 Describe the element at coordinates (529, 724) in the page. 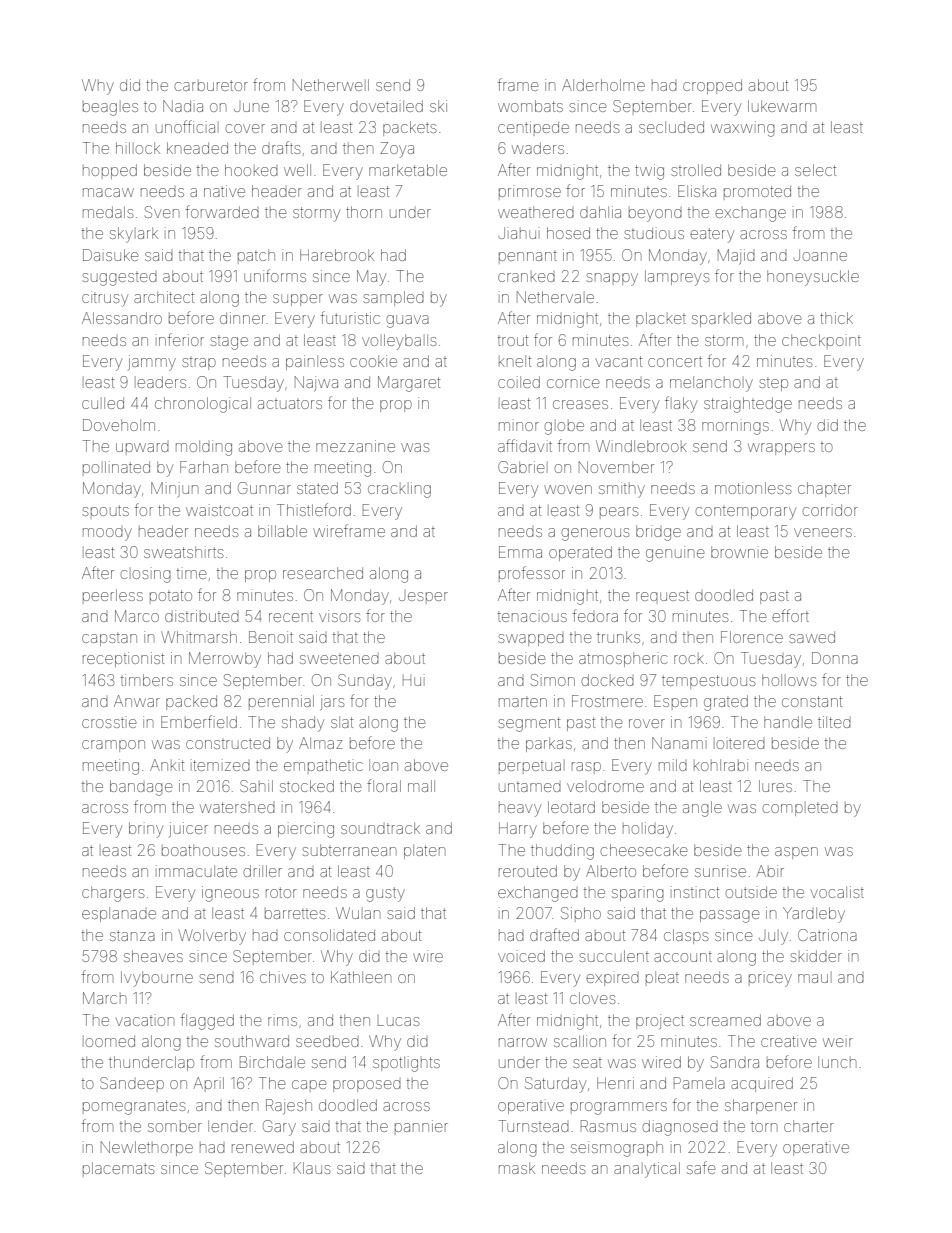

I see `segment` at that location.
